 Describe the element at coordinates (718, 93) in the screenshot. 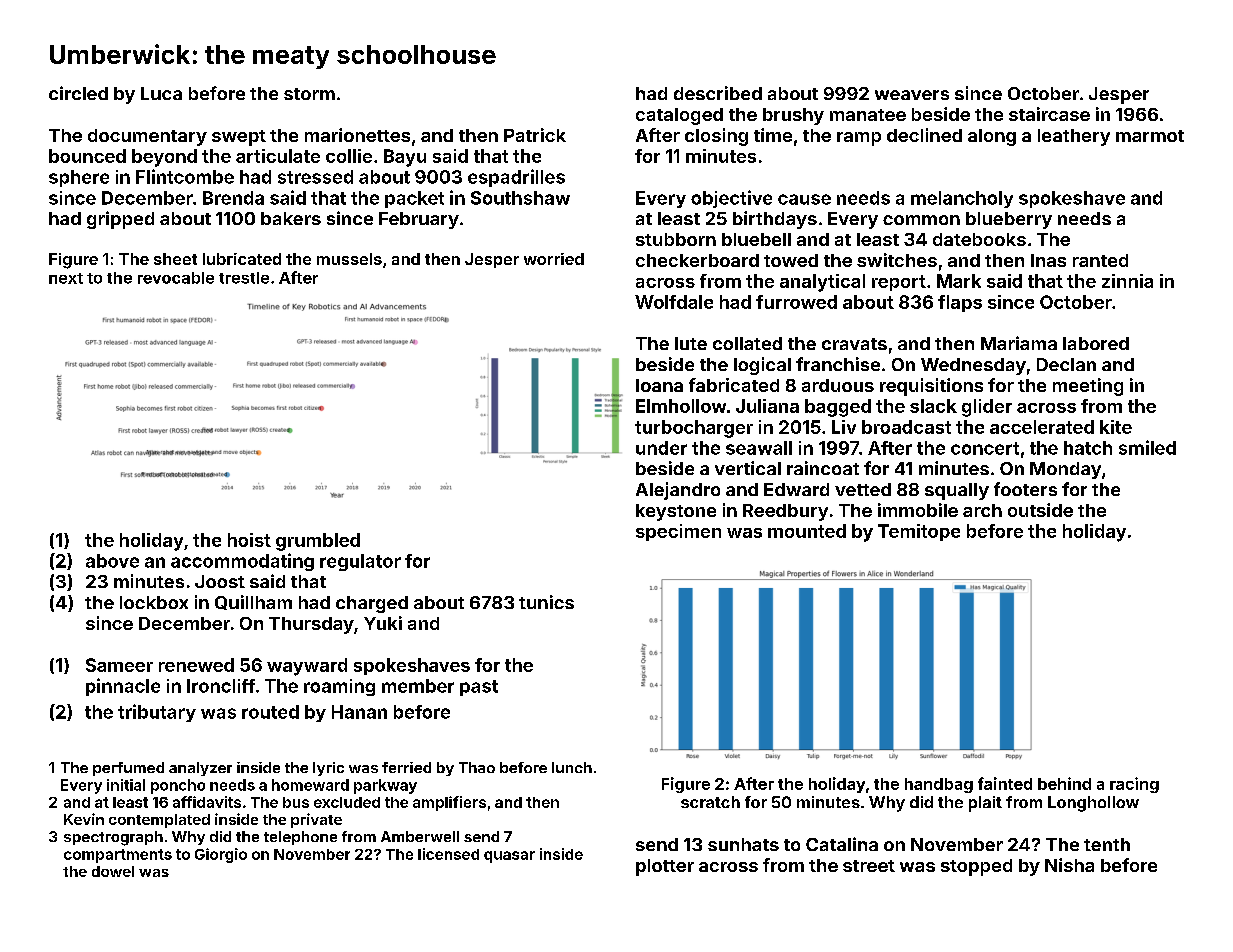

I see `described` at that location.
